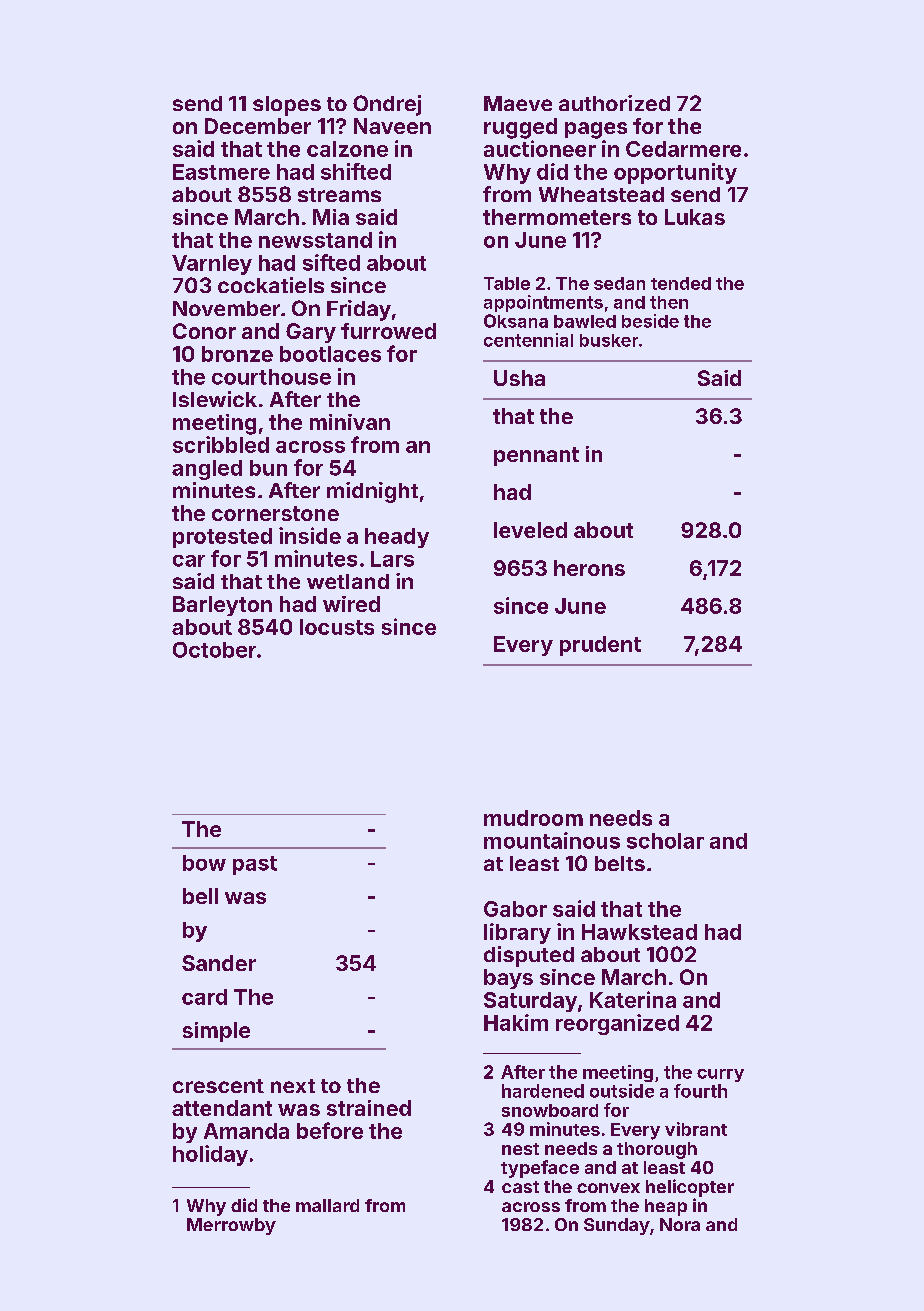 The height and width of the page is (1311, 924). Describe the element at coordinates (387, 105) in the page. I see `Ondrej` at that location.
